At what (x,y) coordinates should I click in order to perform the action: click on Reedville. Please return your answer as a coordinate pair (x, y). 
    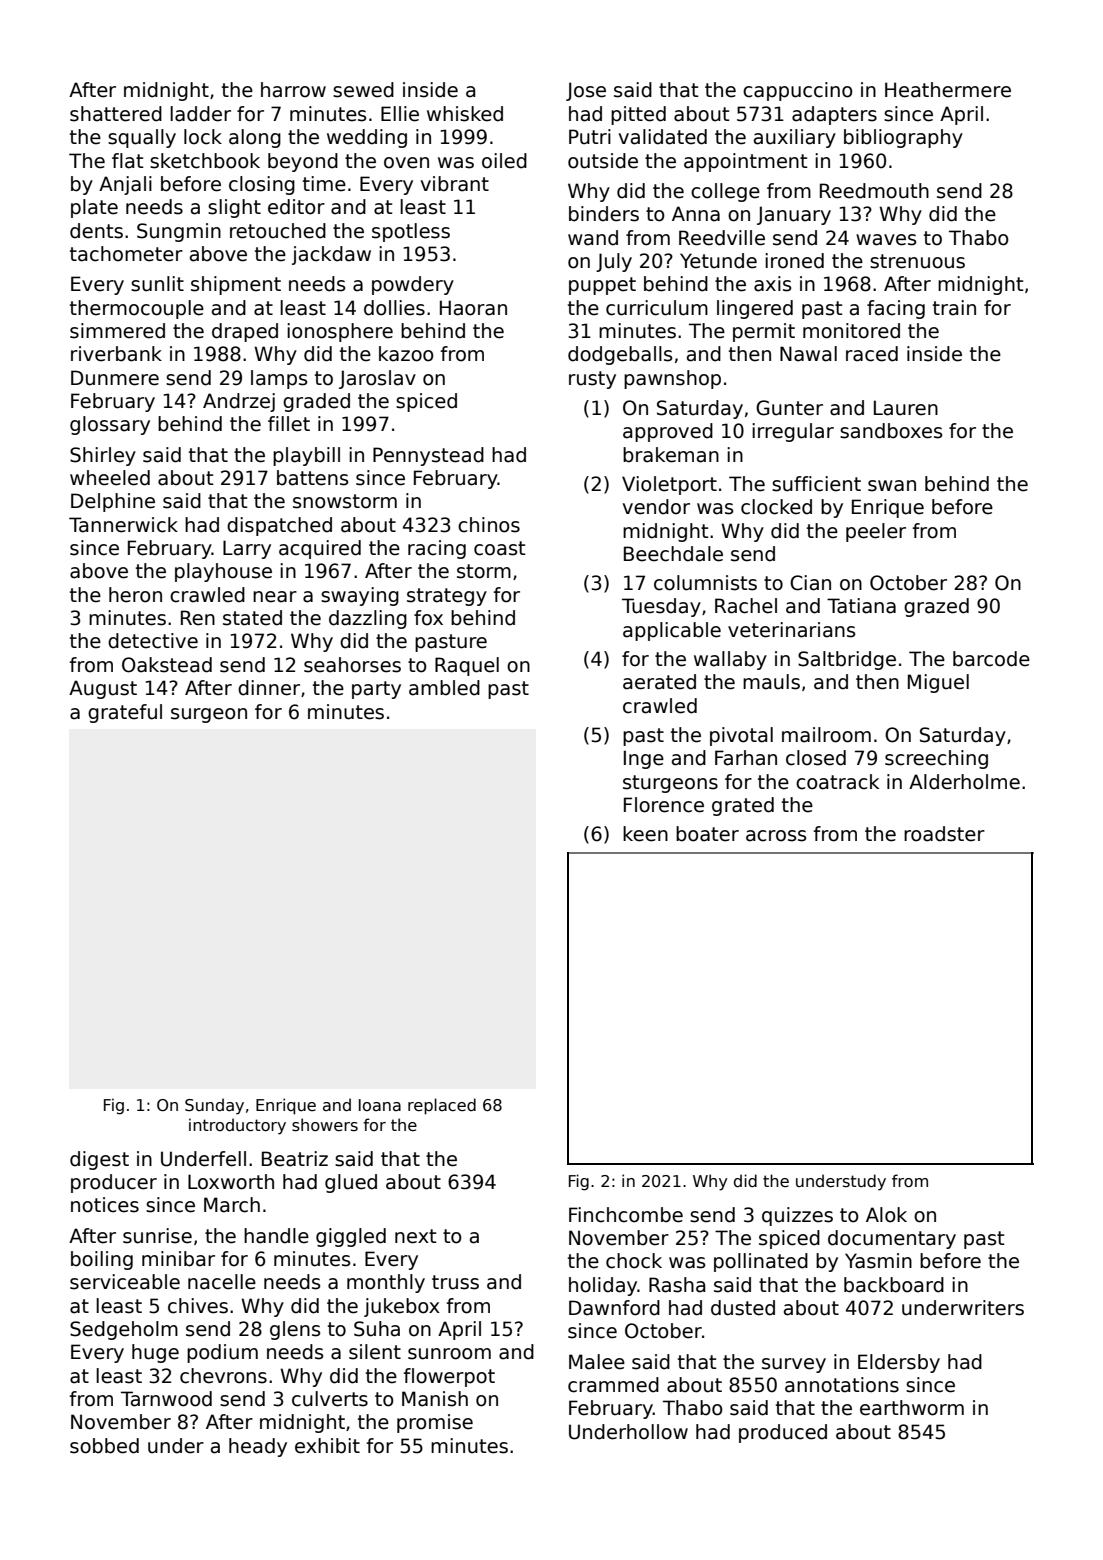
    Looking at the image, I should click on (722, 238).
